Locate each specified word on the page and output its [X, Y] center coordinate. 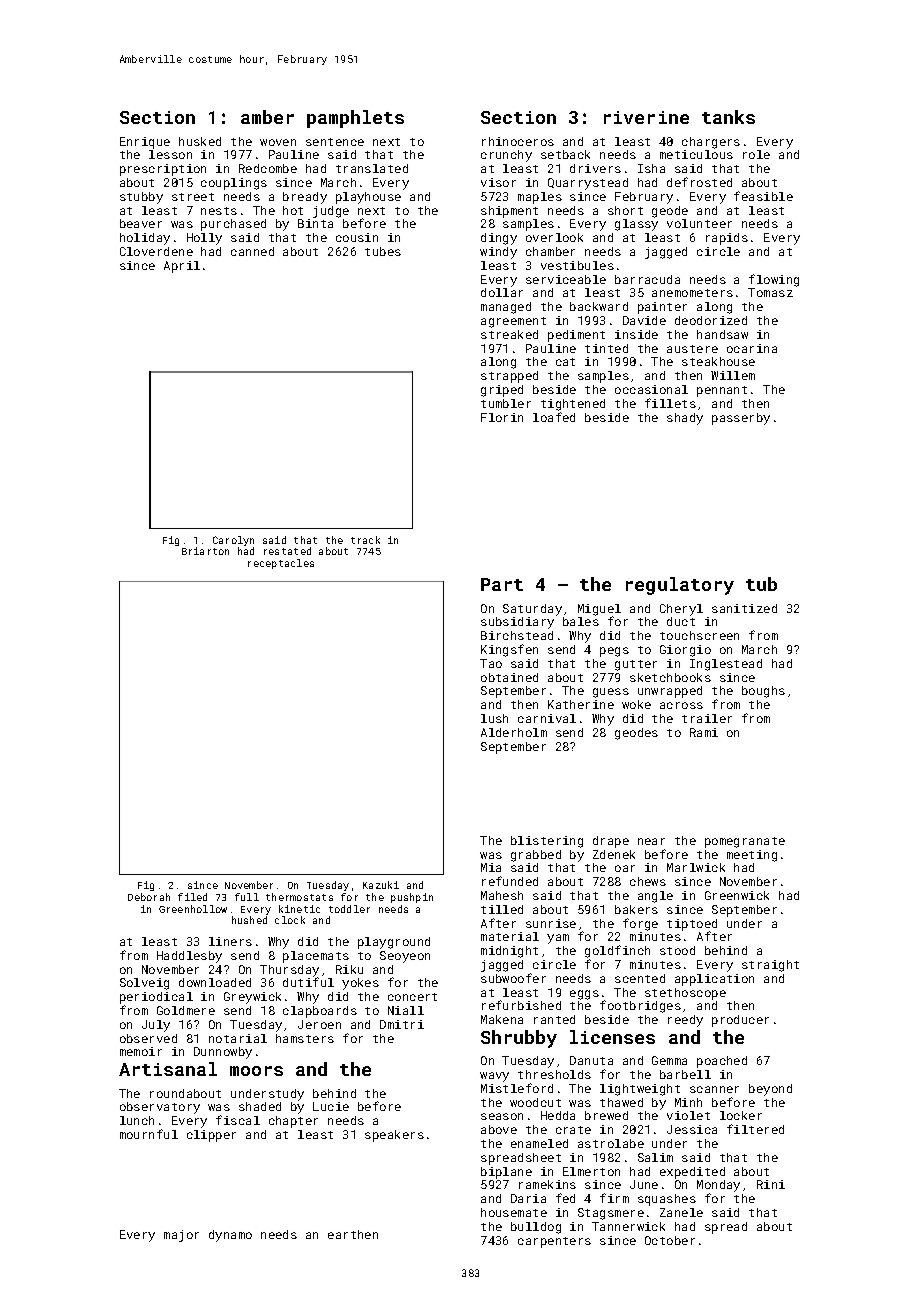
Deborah [149, 897]
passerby [741, 419]
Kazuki [381, 885]
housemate [514, 1212]
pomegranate [745, 842]
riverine [646, 117]
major [181, 1236]
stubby [141, 198]
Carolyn [233, 541]
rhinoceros [518, 141]
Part [502, 584]
